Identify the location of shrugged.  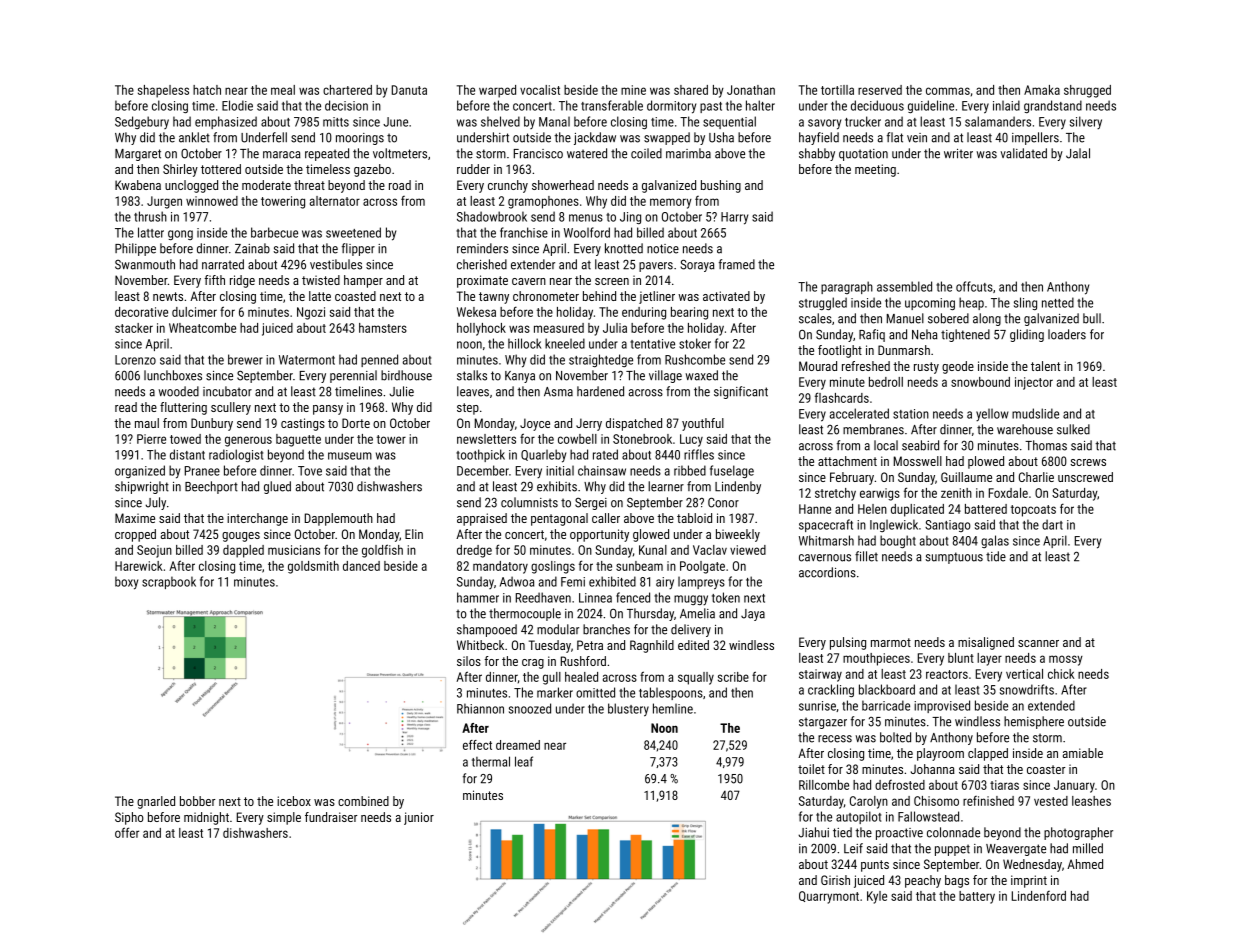
(1087, 91).
